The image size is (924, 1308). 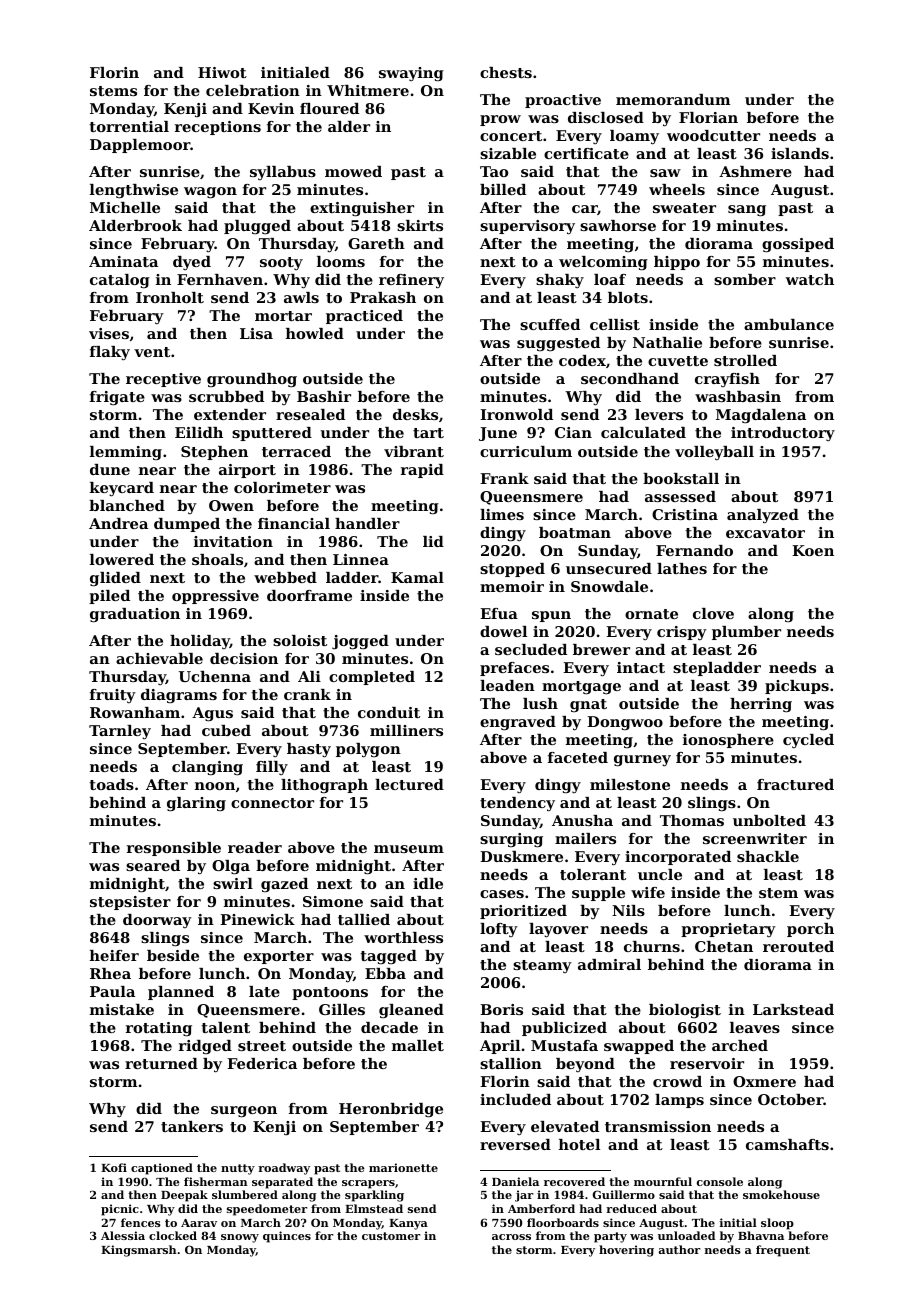 I want to click on sparkling, so click(x=374, y=1196).
